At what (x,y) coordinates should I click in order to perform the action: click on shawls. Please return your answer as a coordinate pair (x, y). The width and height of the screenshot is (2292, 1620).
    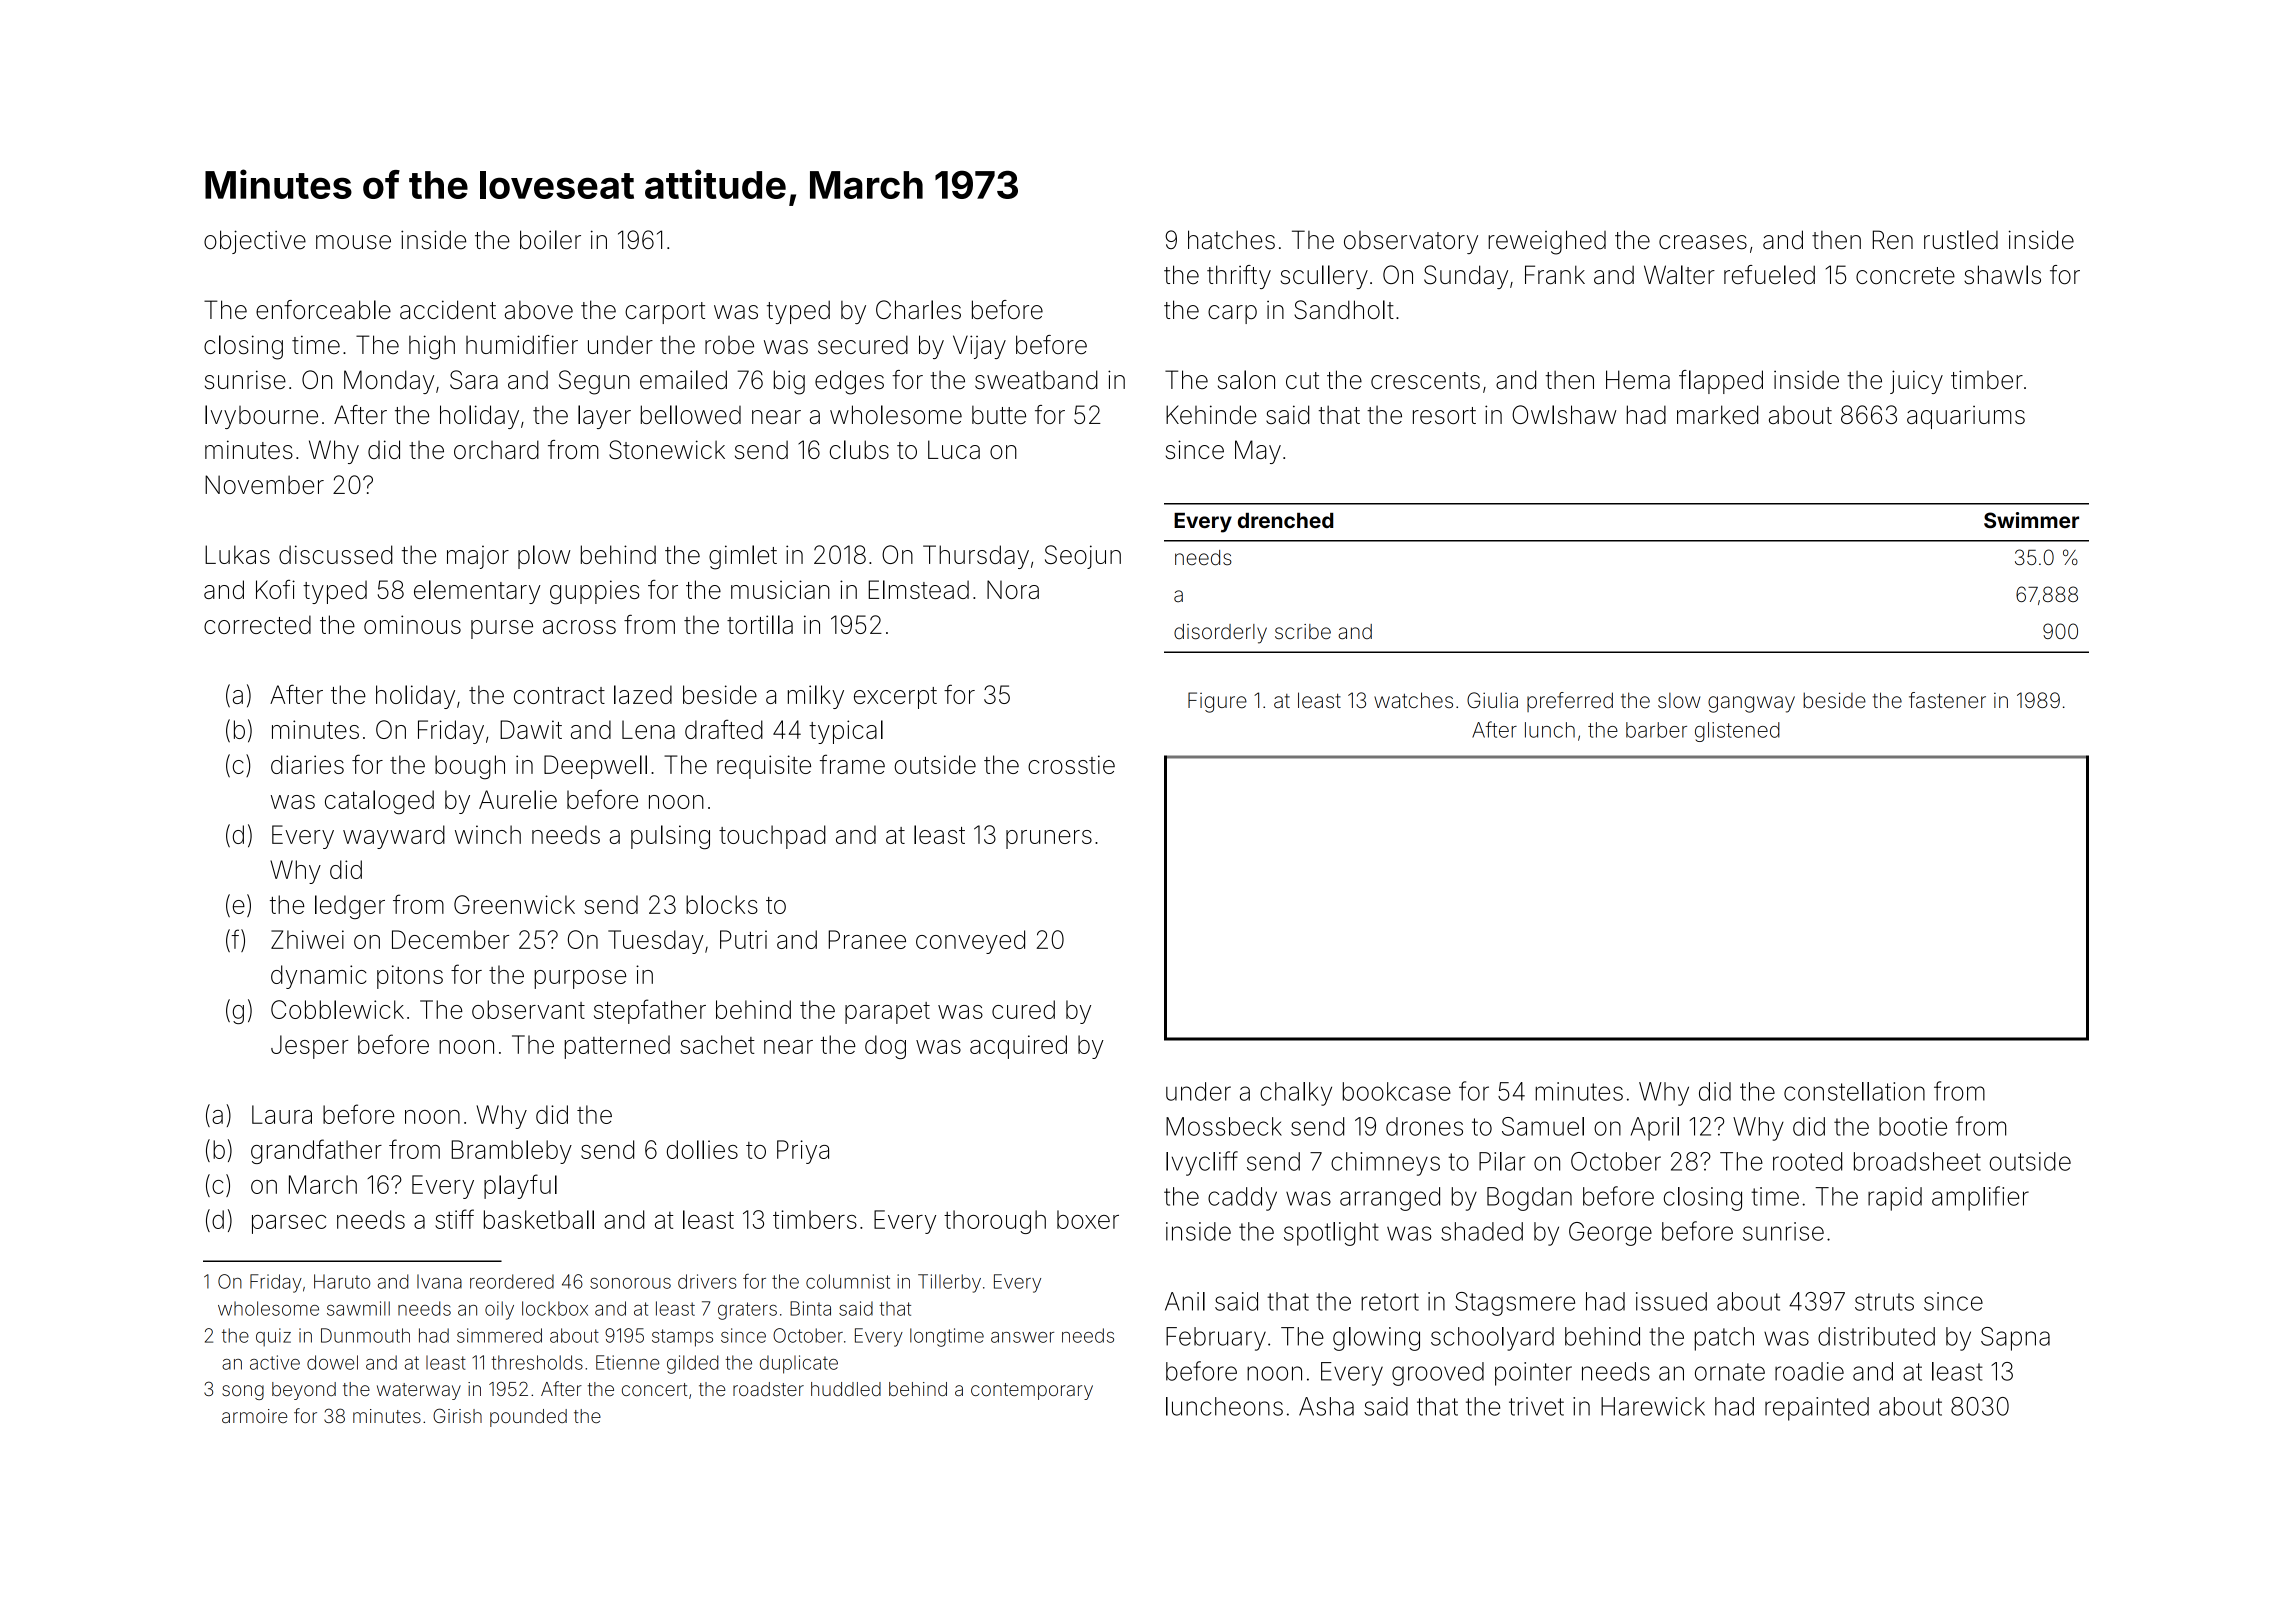
    Looking at the image, I should click on (2002, 275).
